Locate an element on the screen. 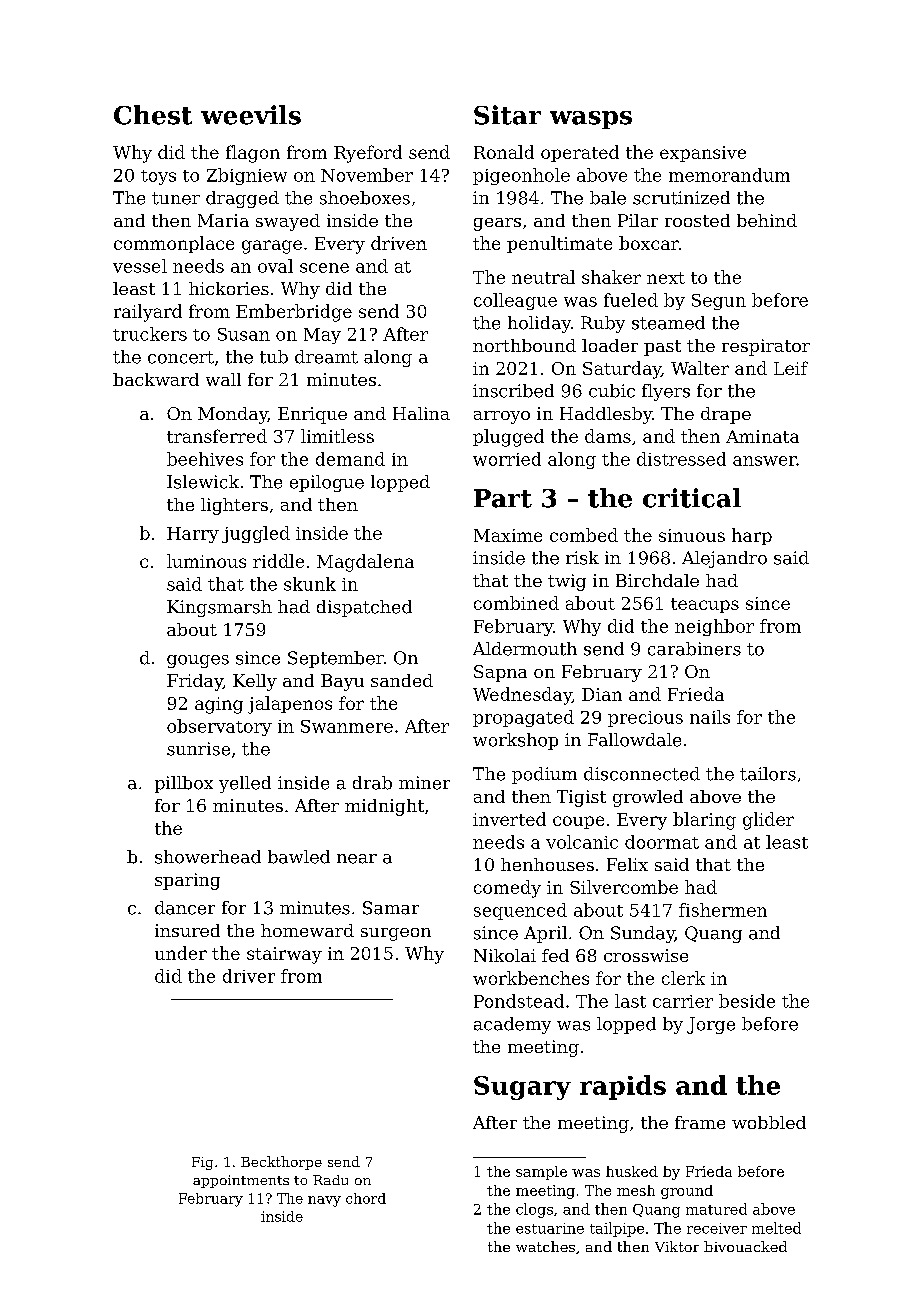 The image size is (924, 1308). lighters is located at coordinates (234, 506).
